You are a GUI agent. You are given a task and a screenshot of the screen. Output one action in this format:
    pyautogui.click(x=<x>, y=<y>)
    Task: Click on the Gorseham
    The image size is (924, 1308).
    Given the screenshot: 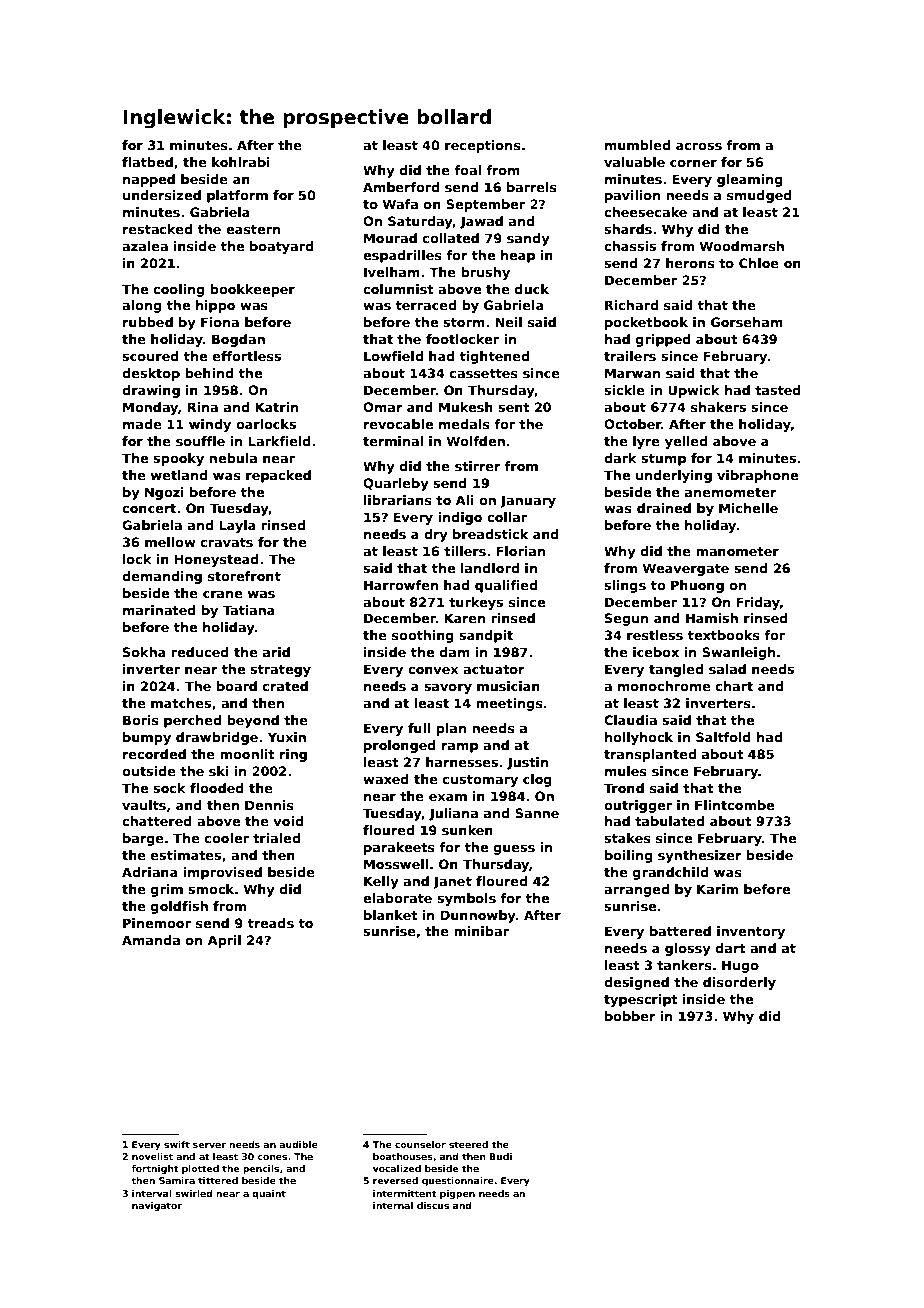 What is the action you would take?
    pyautogui.click(x=747, y=322)
